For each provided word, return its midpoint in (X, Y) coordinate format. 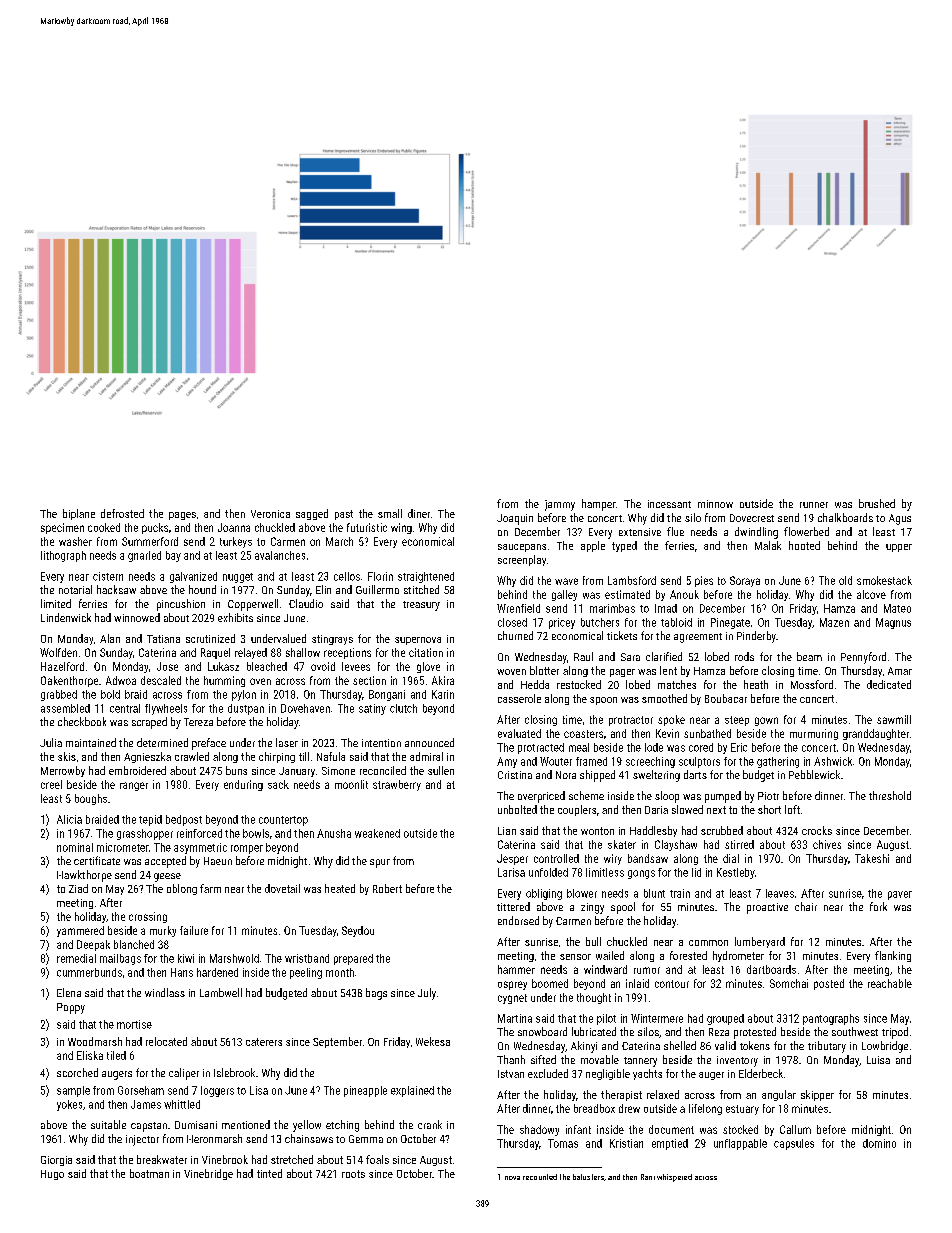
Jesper (512, 859)
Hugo (52, 1175)
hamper (599, 505)
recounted (540, 1177)
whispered (674, 1178)
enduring (243, 785)
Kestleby (736, 873)
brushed (877, 503)
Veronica (270, 514)
